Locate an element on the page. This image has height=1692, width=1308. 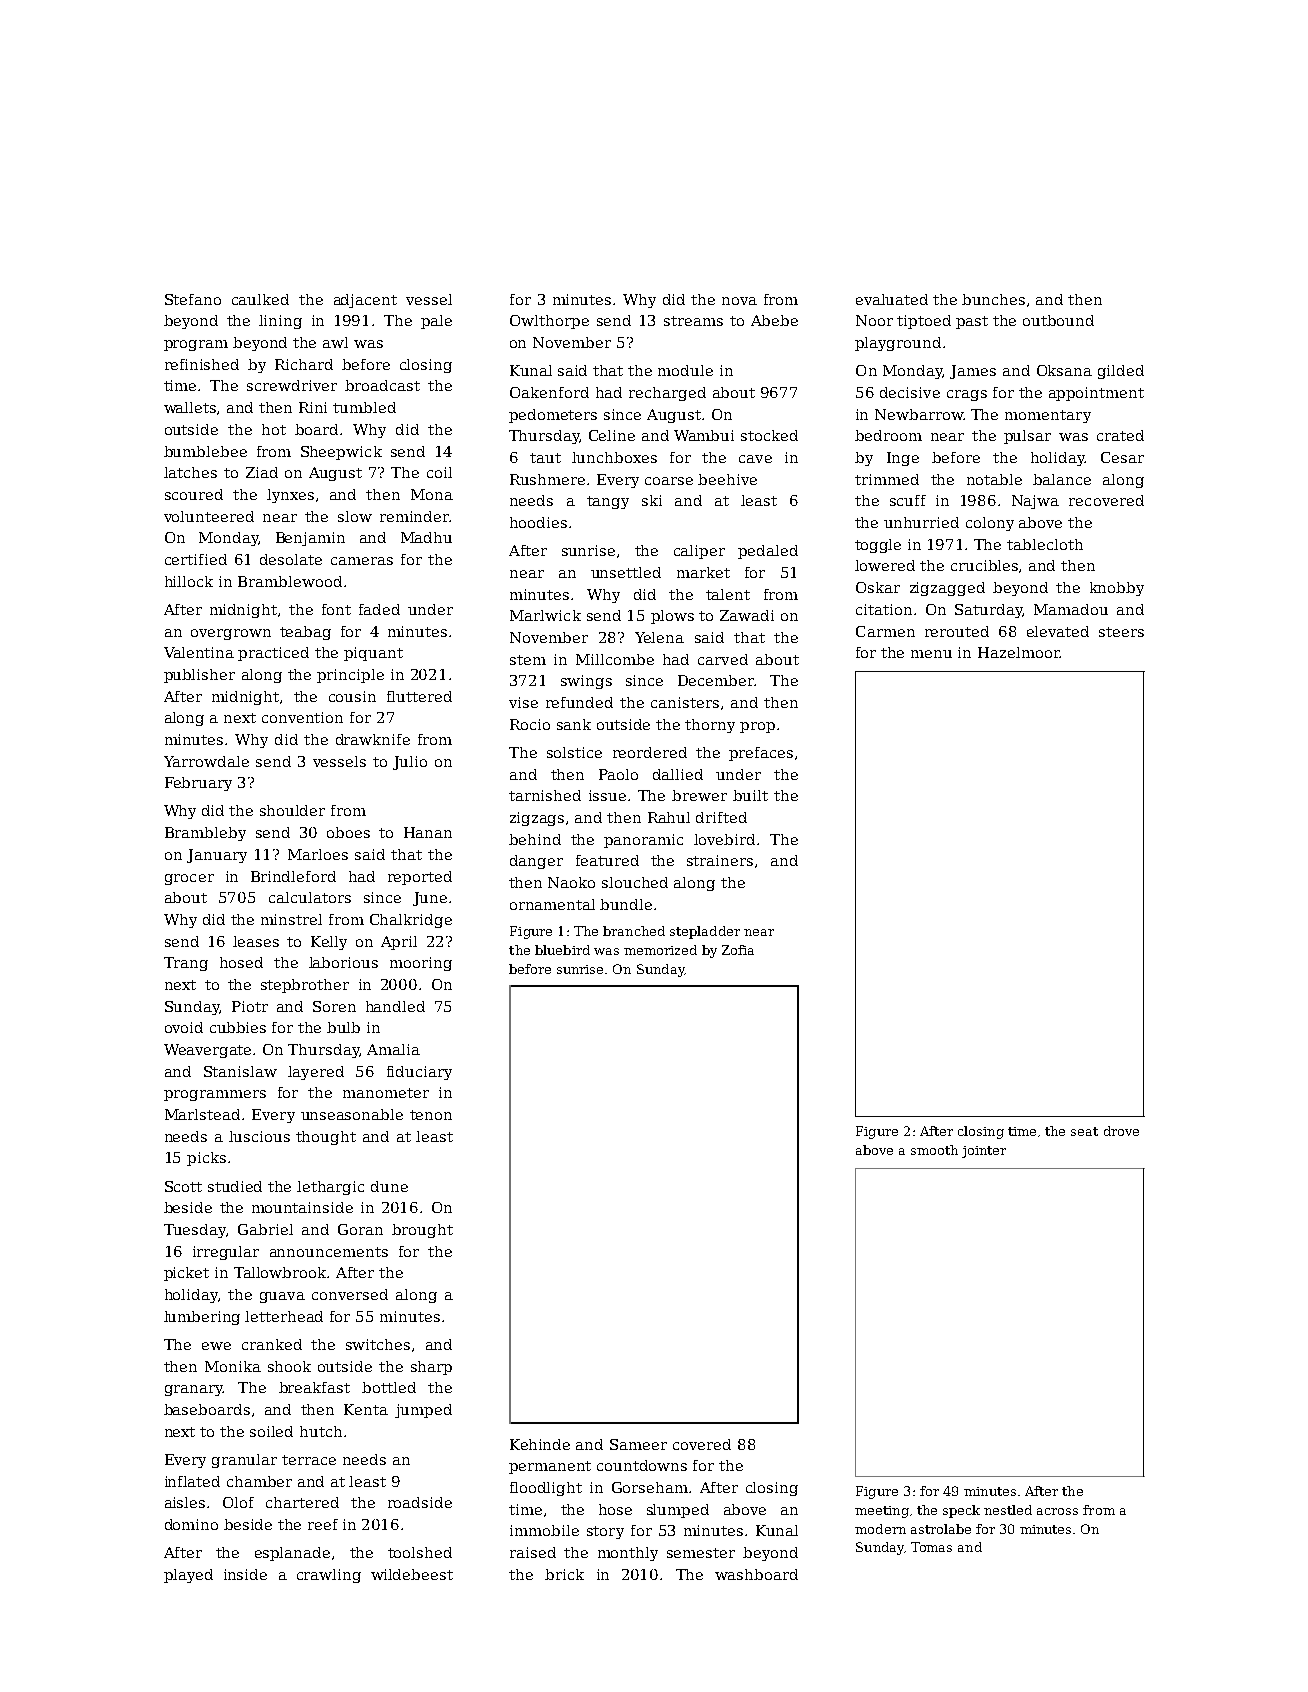
Kehinde is located at coordinates (540, 1444).
